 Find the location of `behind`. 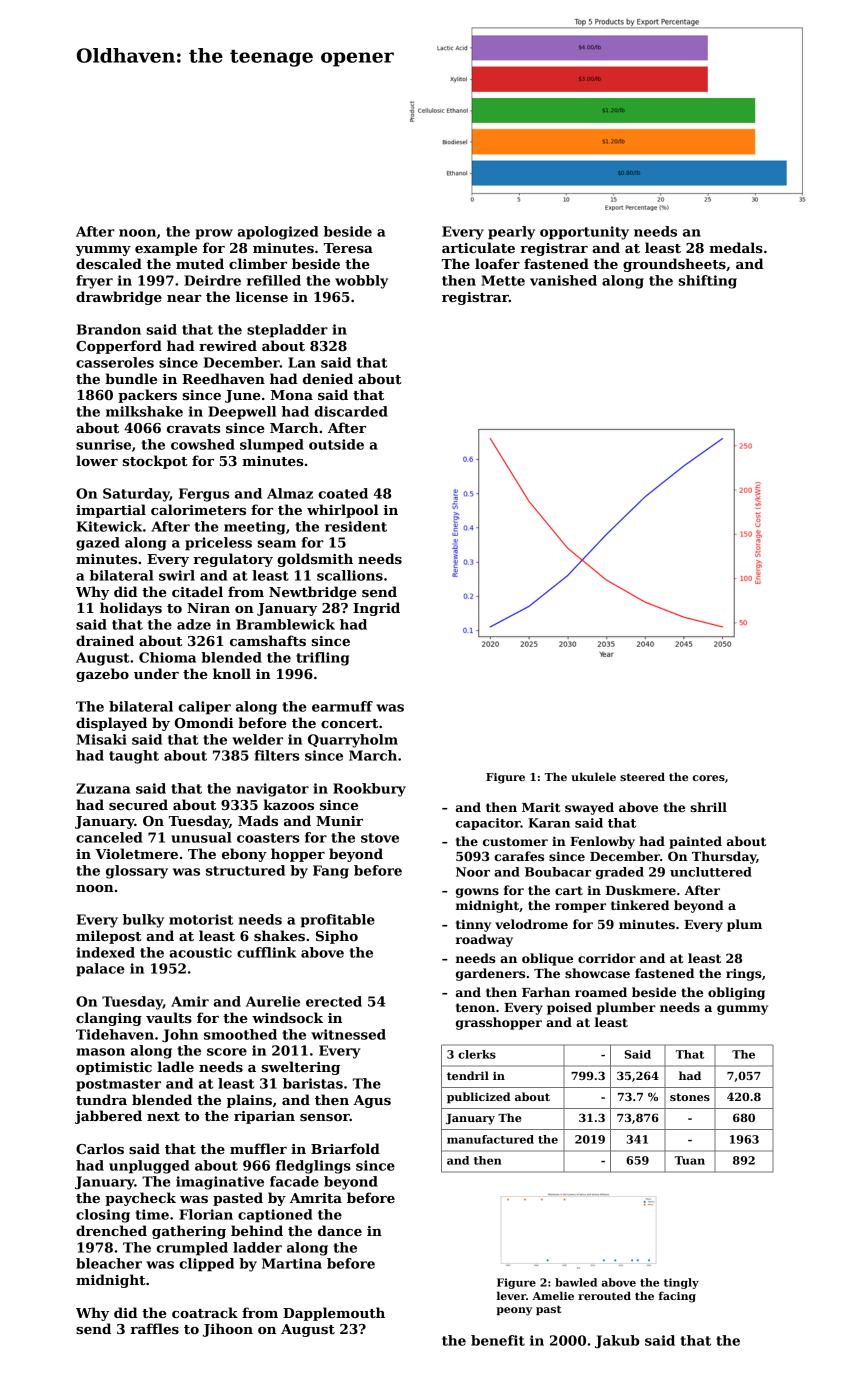

behind is located at coordinates (257, 1230).
